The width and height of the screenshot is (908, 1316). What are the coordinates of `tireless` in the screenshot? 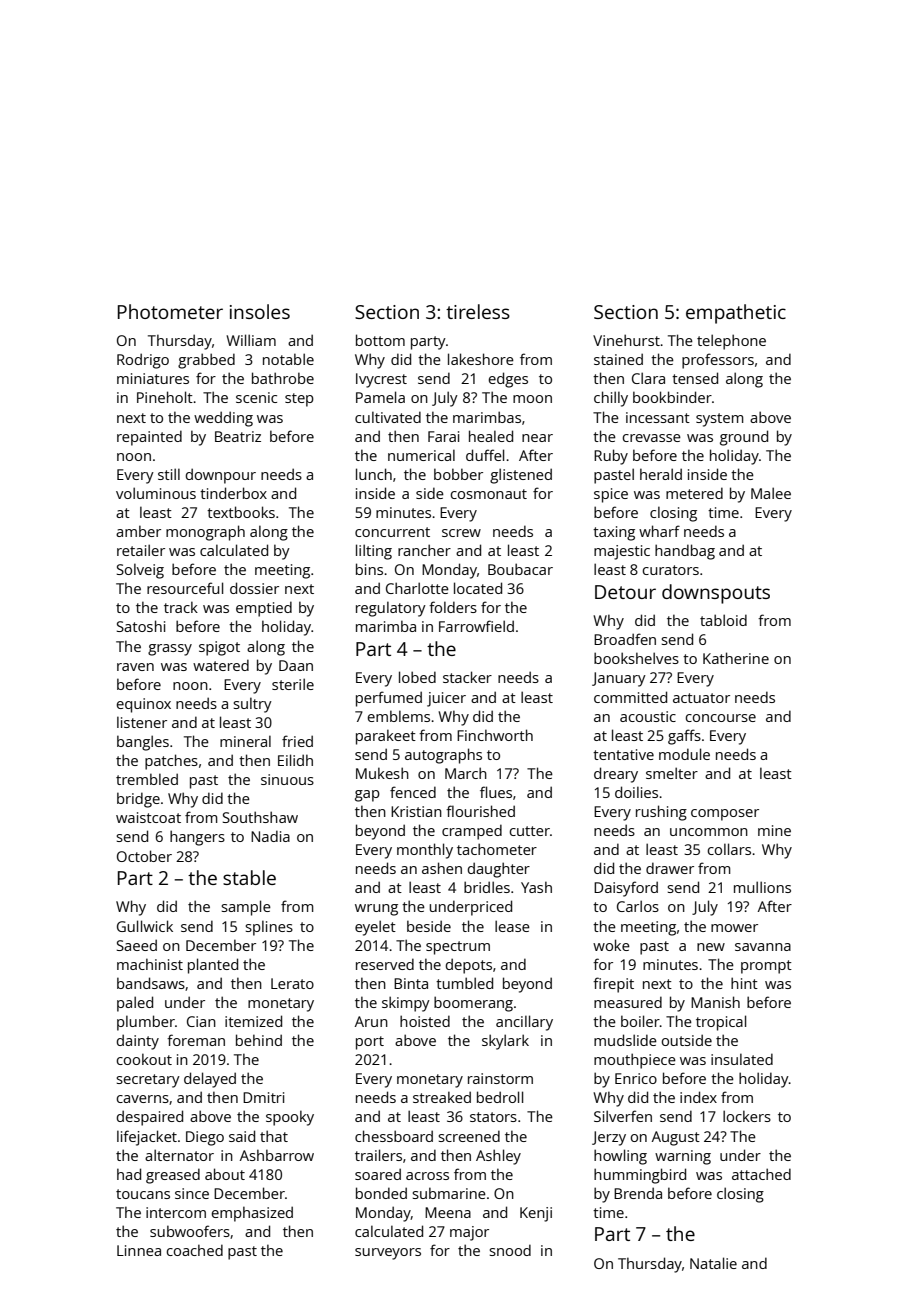 It's located at (478, 311).
